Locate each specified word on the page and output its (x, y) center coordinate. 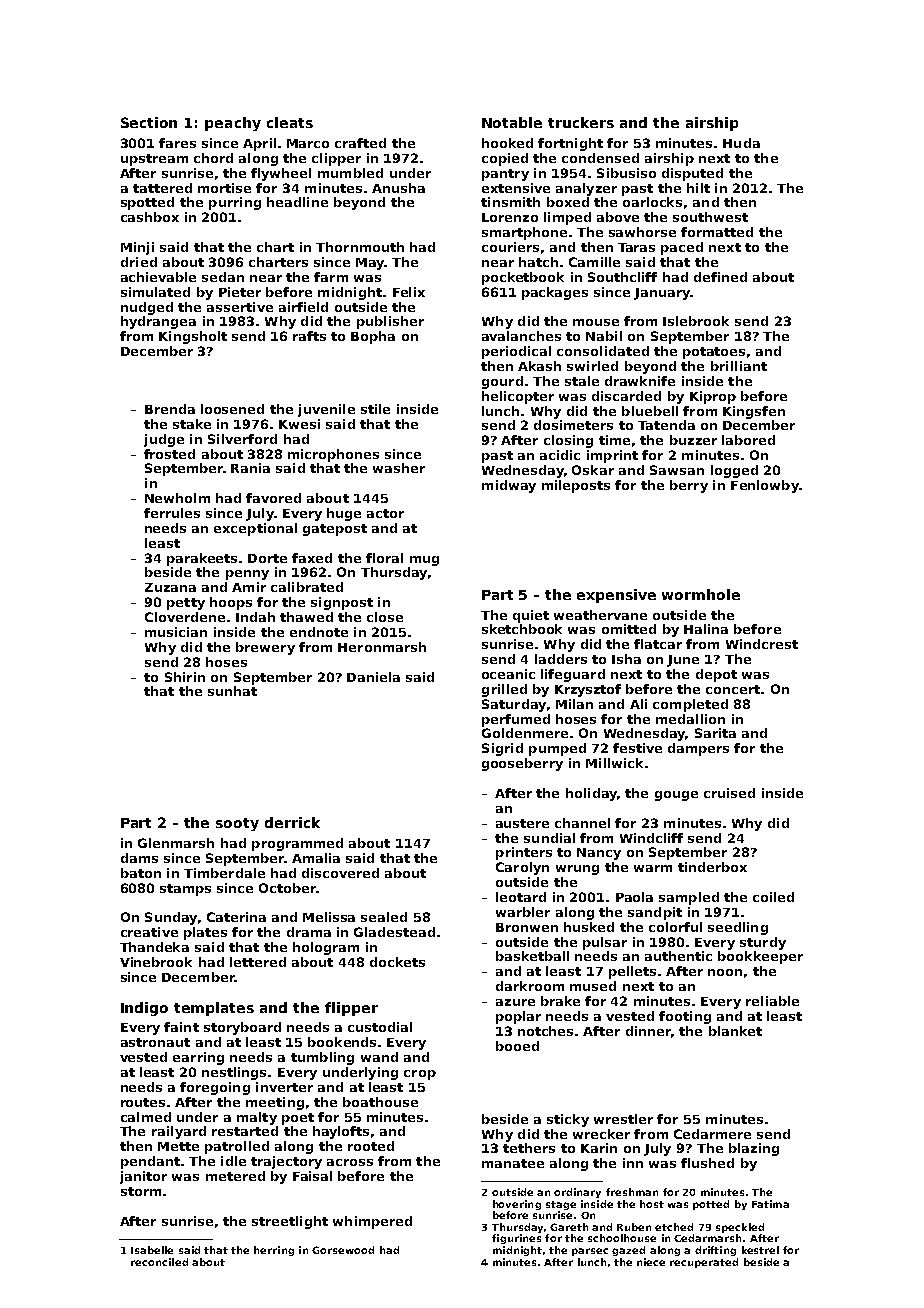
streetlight (290, 1222)
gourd (502, 382)
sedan (223, 277)
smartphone (524, 233)
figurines (516, 1239)
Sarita (715, 733)
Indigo (144, 1009)
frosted (169, 454)
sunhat (232, 691)
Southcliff (622, 277)
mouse (596, 322)
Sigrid (502, 749)
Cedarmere (712, 1134)
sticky (568, 1120)
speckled (740, 1228)
